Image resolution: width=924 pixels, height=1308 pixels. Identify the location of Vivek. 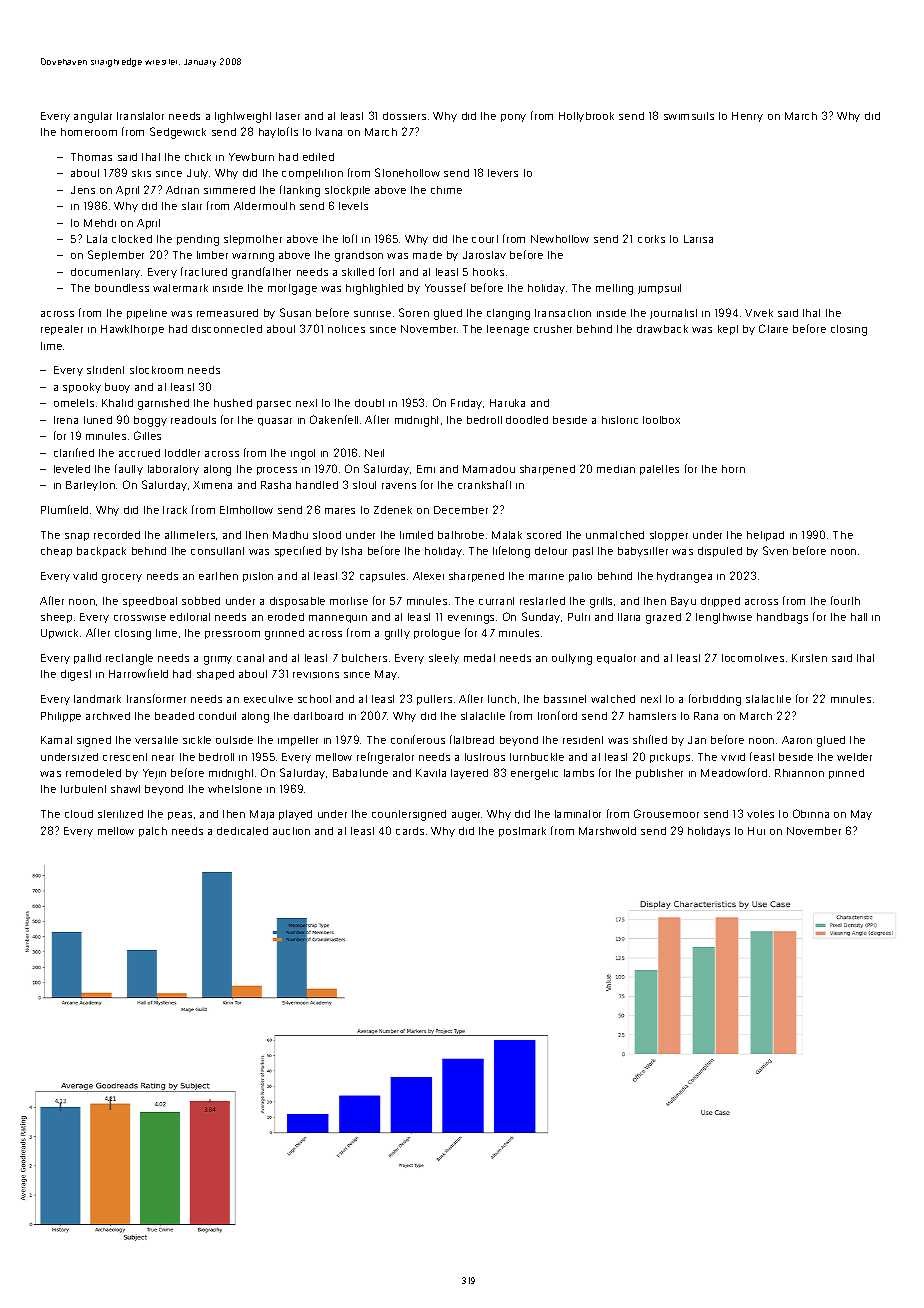
(759, 313).
